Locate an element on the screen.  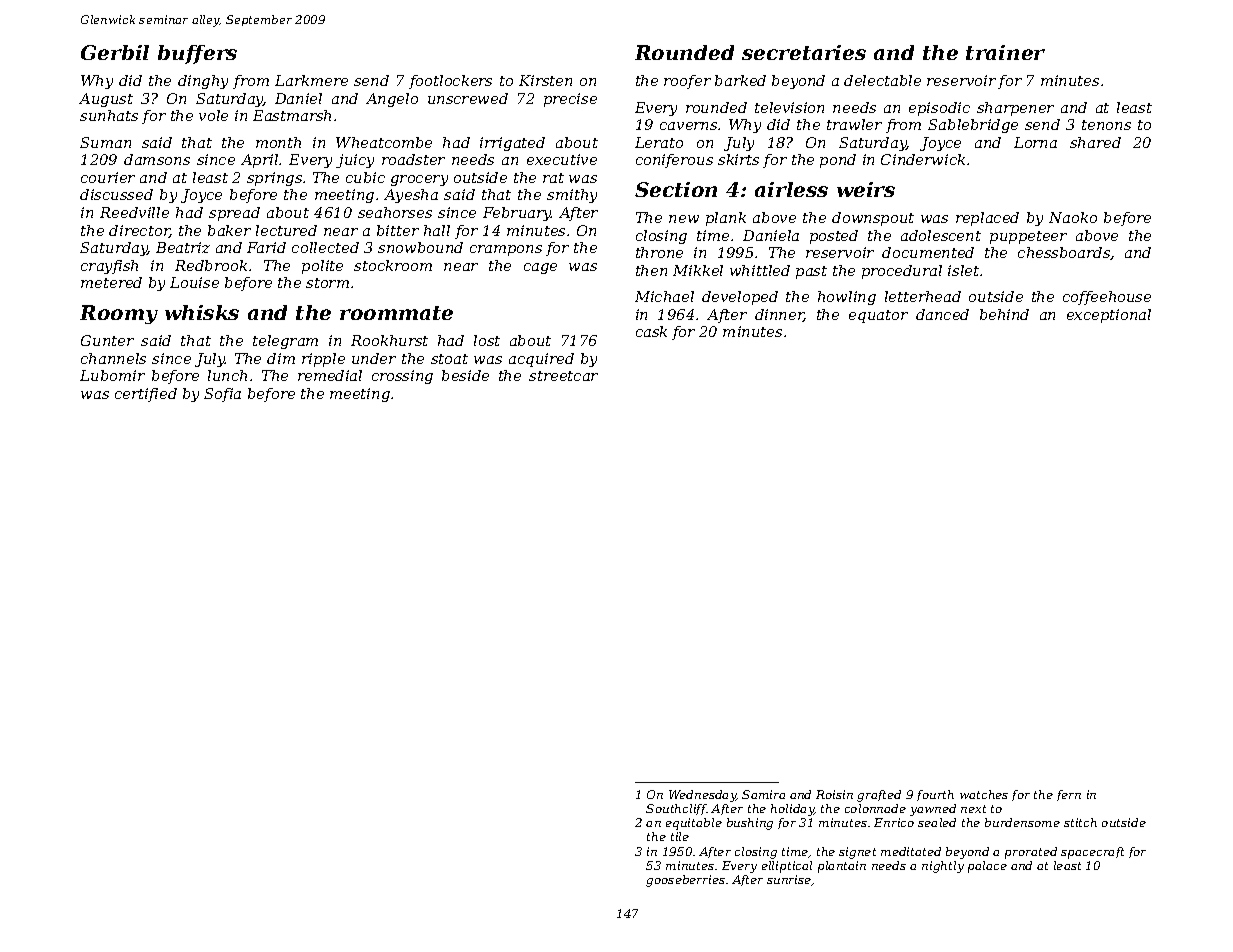
crayfish is located at coordinates (109, 267).
